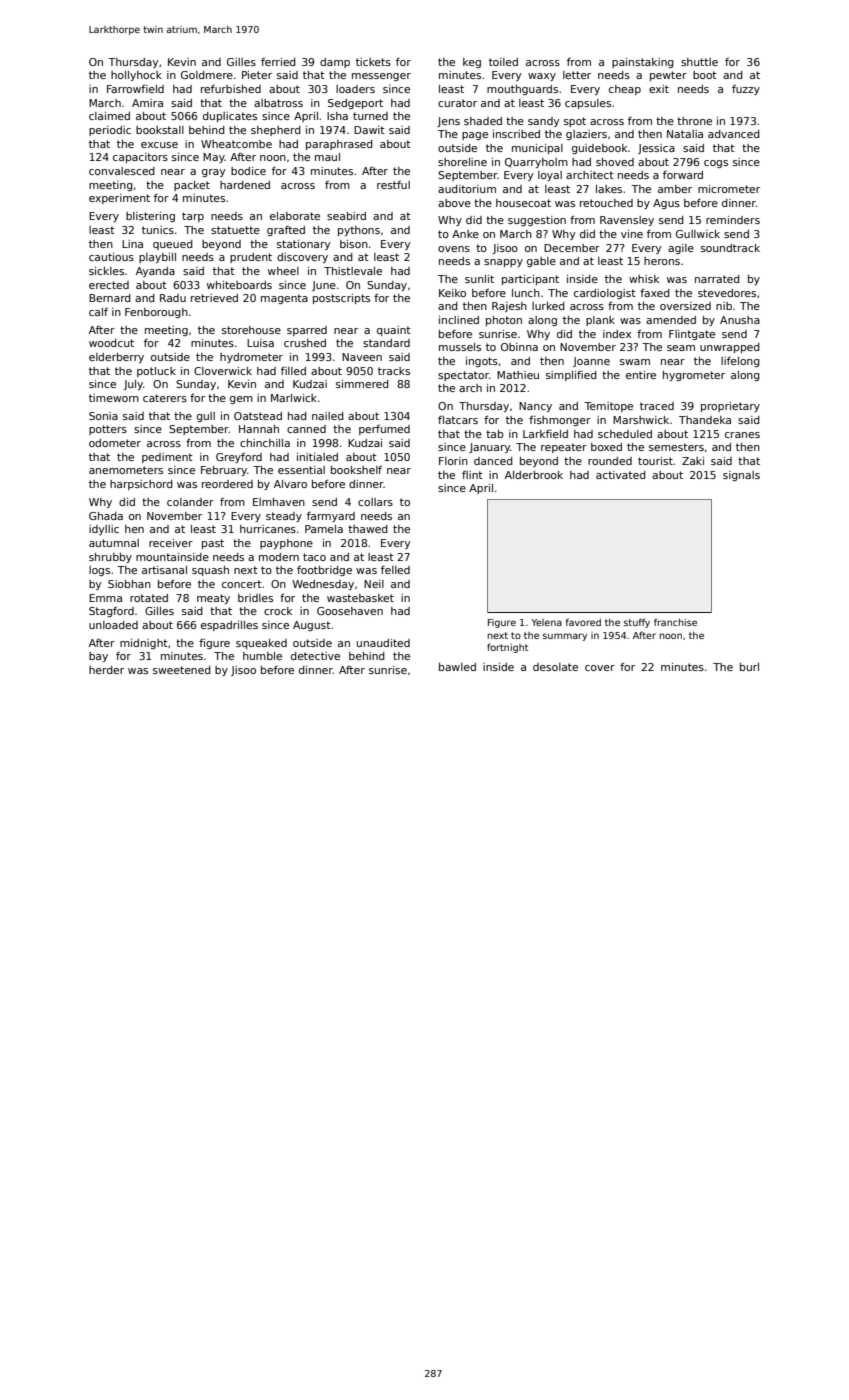  I want to click on bodice, so click(248, 171).
